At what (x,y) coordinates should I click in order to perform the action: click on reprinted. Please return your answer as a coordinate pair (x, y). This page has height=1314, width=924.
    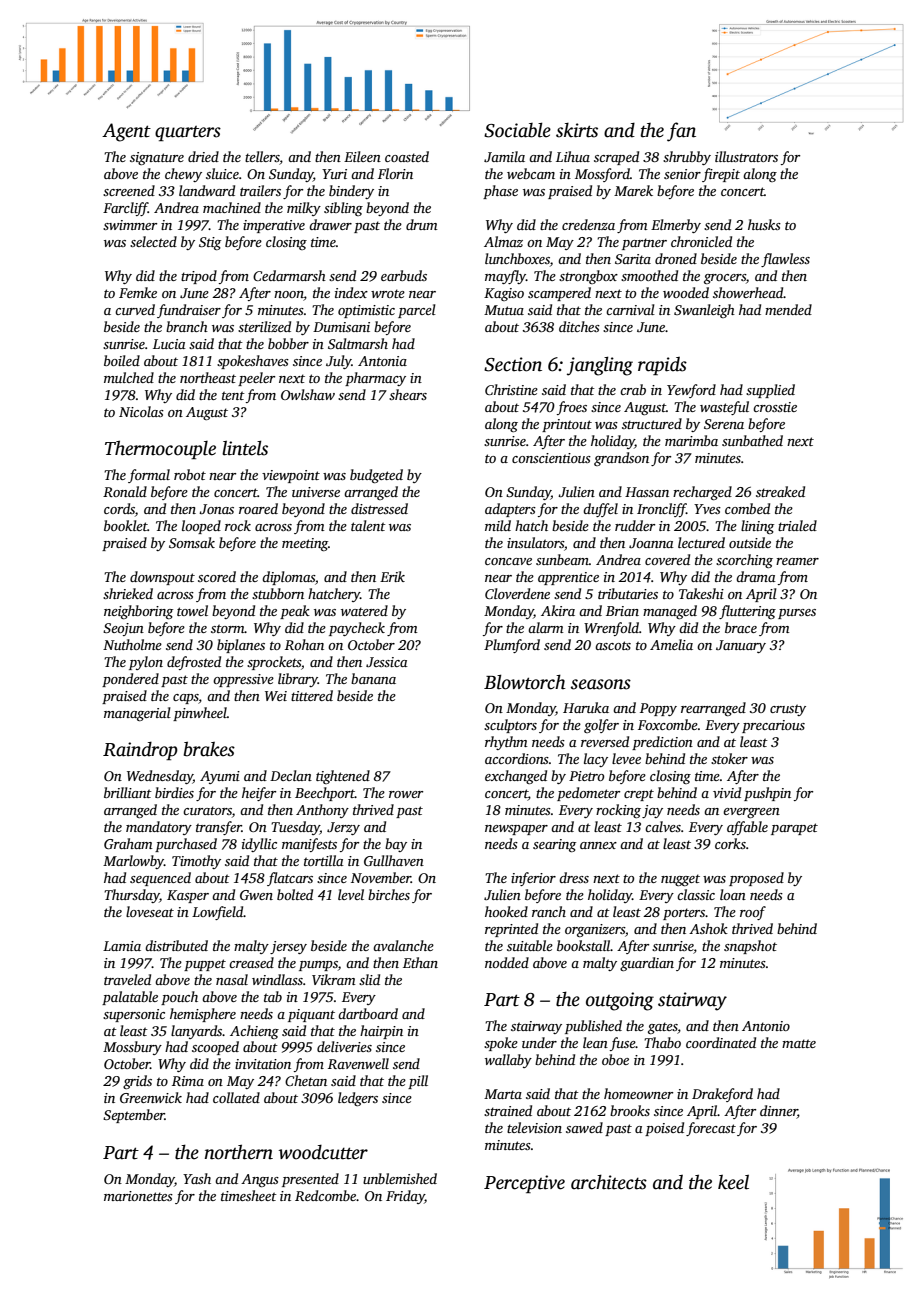
    Looking at the image, I should click on (511, 930).
